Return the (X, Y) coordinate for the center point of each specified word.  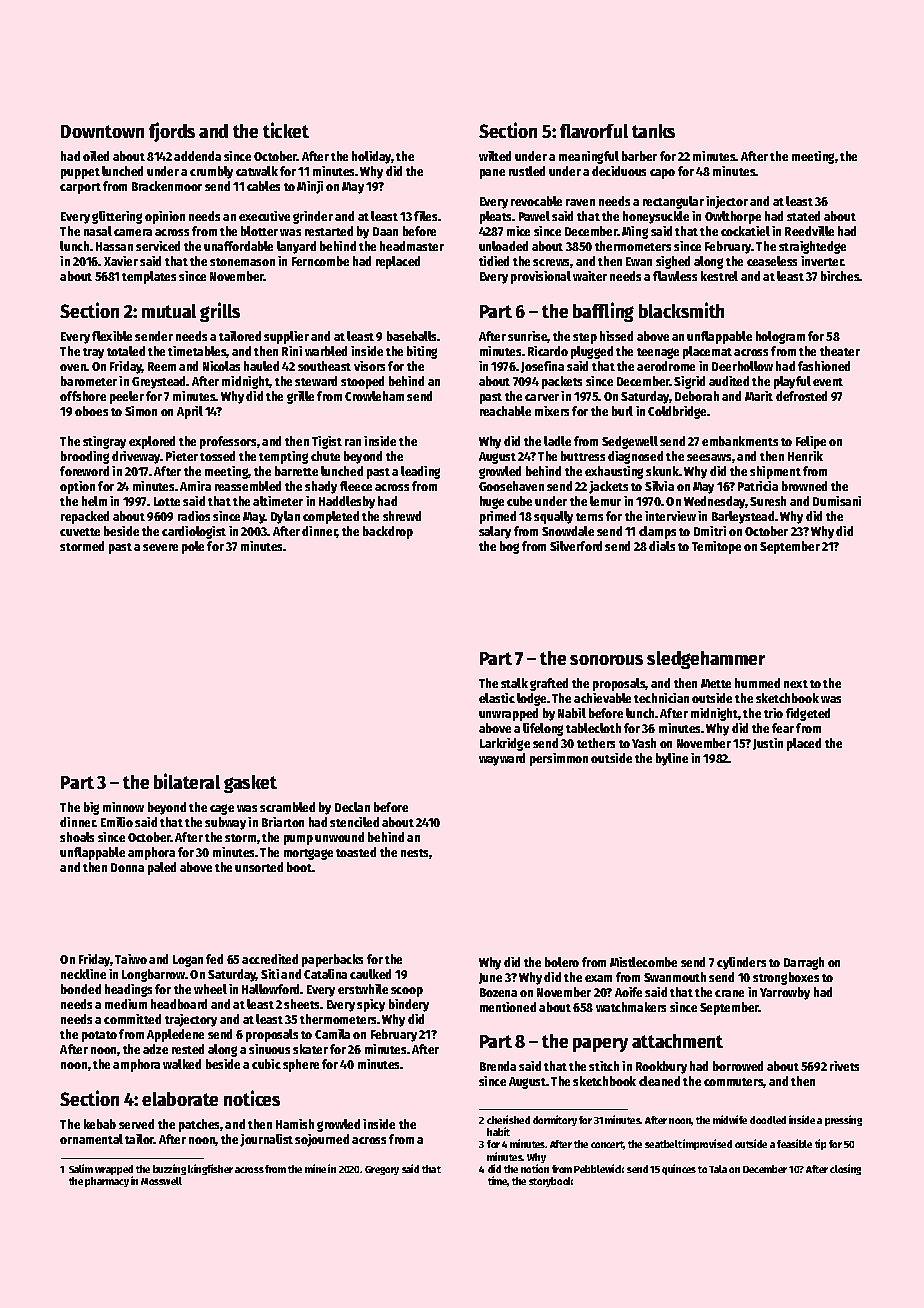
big (91, 808)
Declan (352, 807)
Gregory (382, 1170)
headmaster (412, 246)
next (796, 684)
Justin (768, 744)
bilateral (187, 781)
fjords (172, 132)
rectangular (673, 202)
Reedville (809, 231)
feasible (794, 1143)
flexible (112, 336)
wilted (495, 156)
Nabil (572, 713)
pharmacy (107, 1182)
